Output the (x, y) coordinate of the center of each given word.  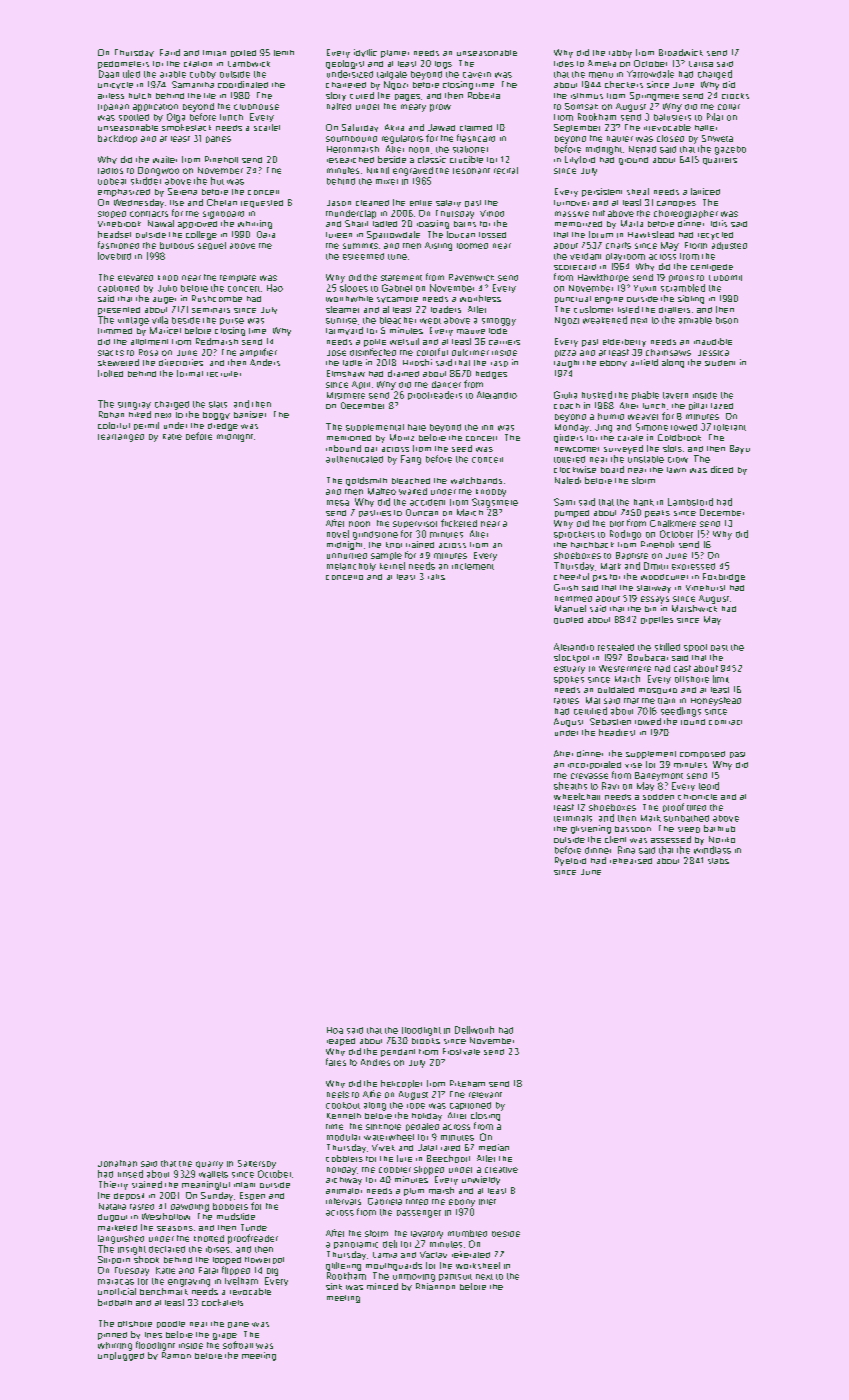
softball (238, 1345)
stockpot (571, 658)
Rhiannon (435, 1286)
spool (695, 648)
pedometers (123, 65)
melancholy (351, 567)
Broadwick (681, 52)
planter (395, 54)
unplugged (121, 1356)
